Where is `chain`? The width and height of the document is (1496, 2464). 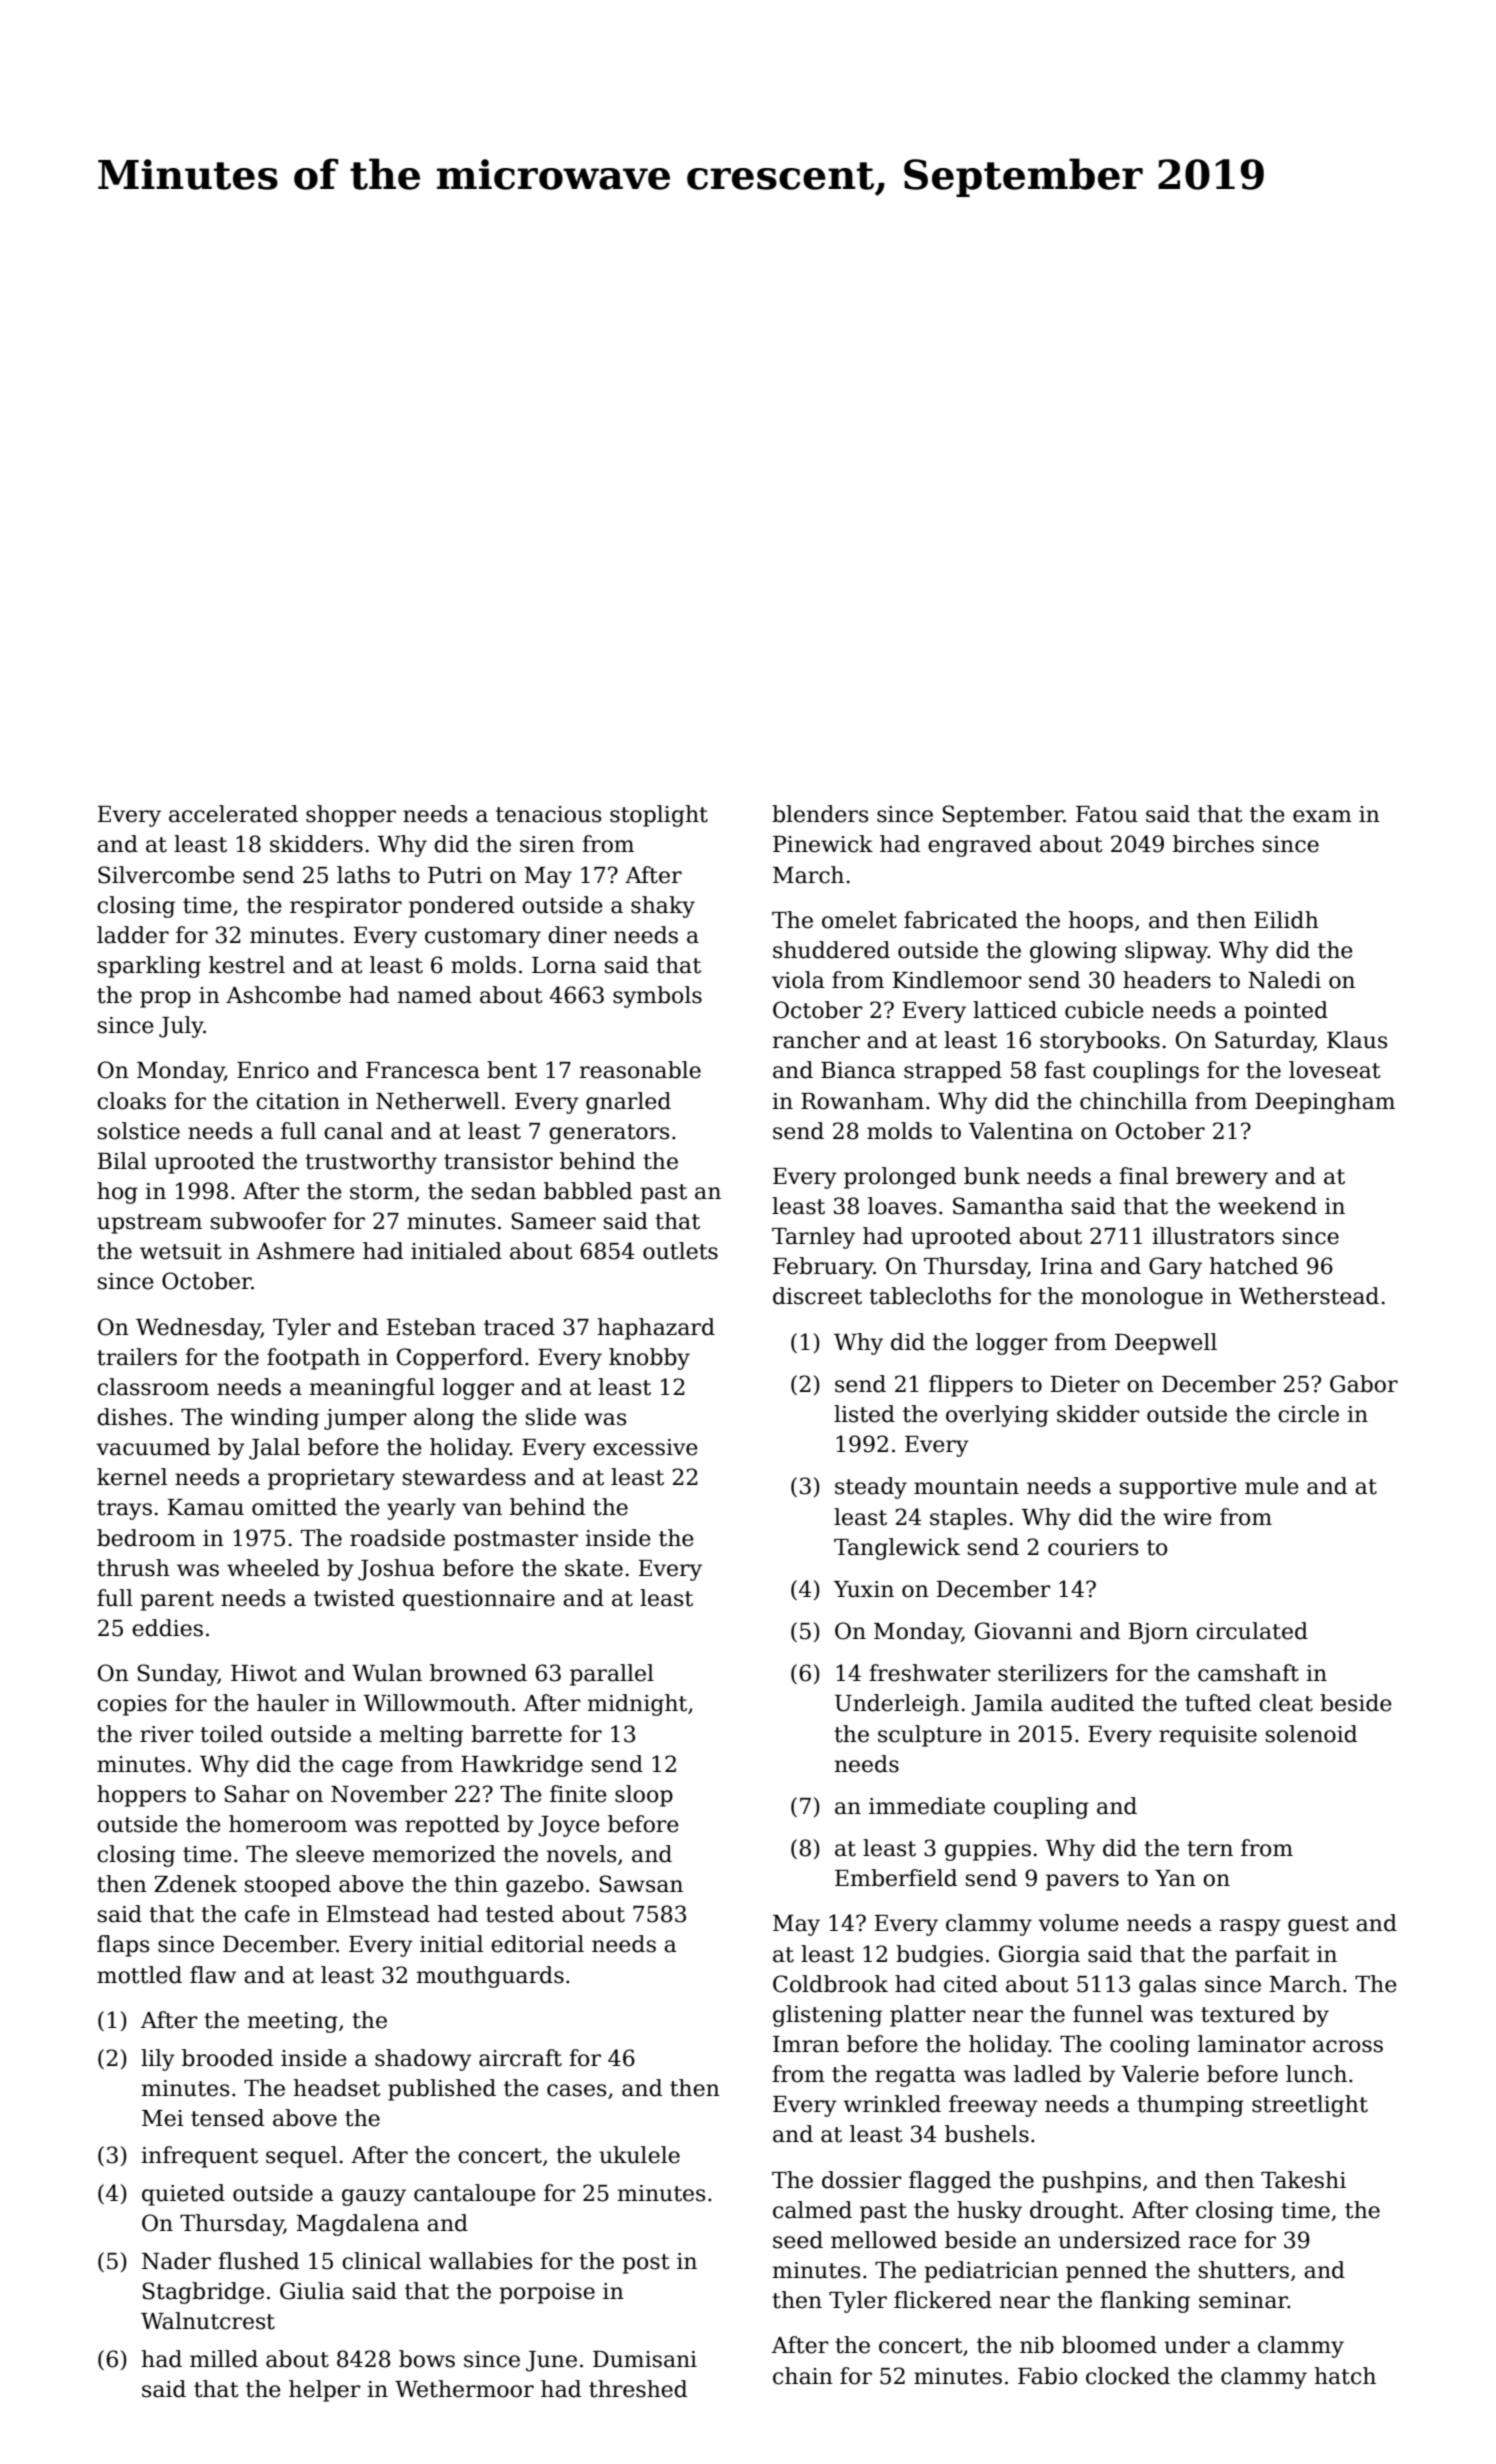
chain is located at coordinates (803, 2376).
